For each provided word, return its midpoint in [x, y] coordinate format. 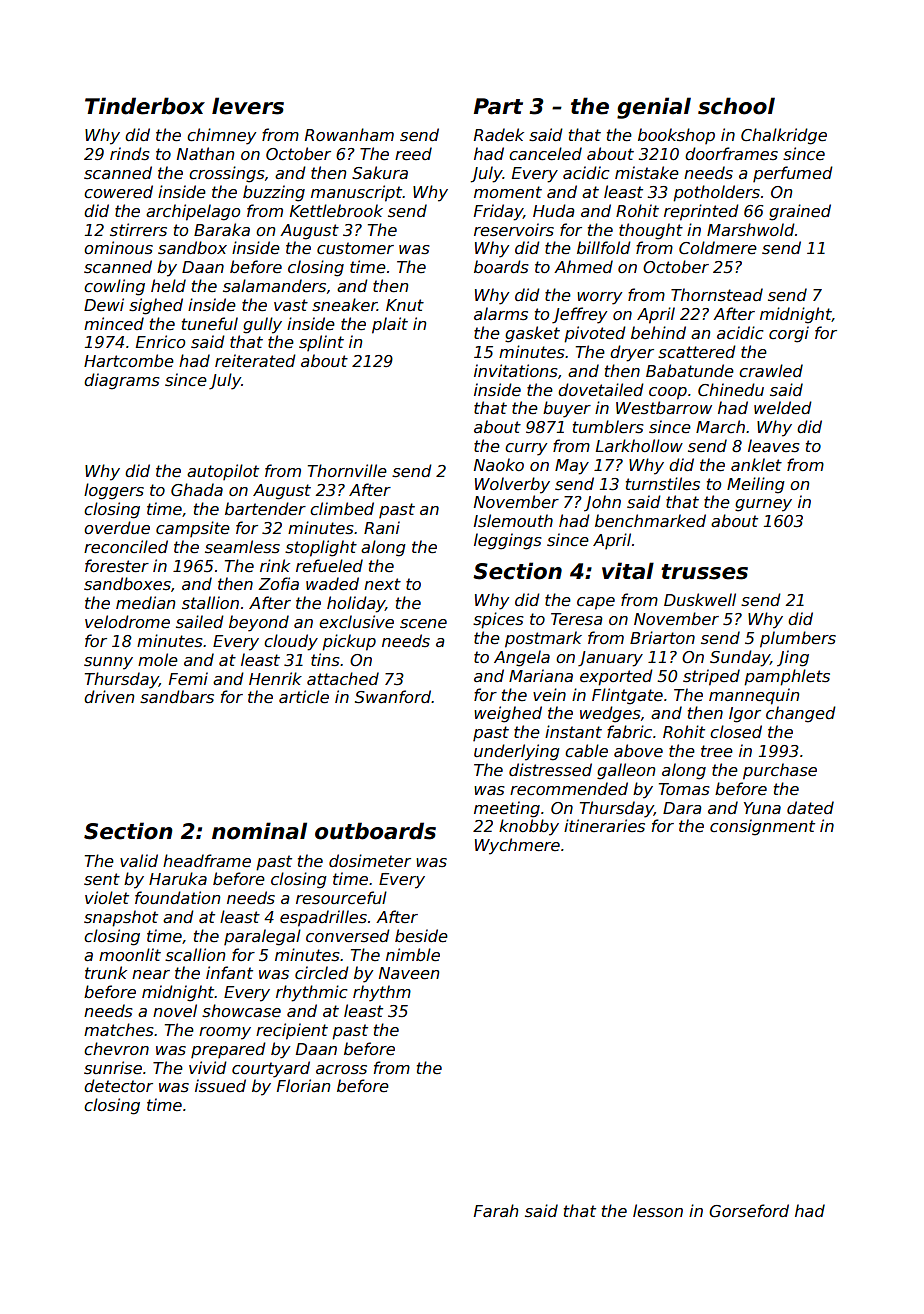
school [736, 106]
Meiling [756, 485]
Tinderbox [145, 106]
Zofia [278, 583]
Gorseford [749, 1211]
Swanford [393, 697]
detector [118, 1086]
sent [102, 879]
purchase [780, 771]
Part [498, 106]
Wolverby [512, 485]
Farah [496, 1210]
